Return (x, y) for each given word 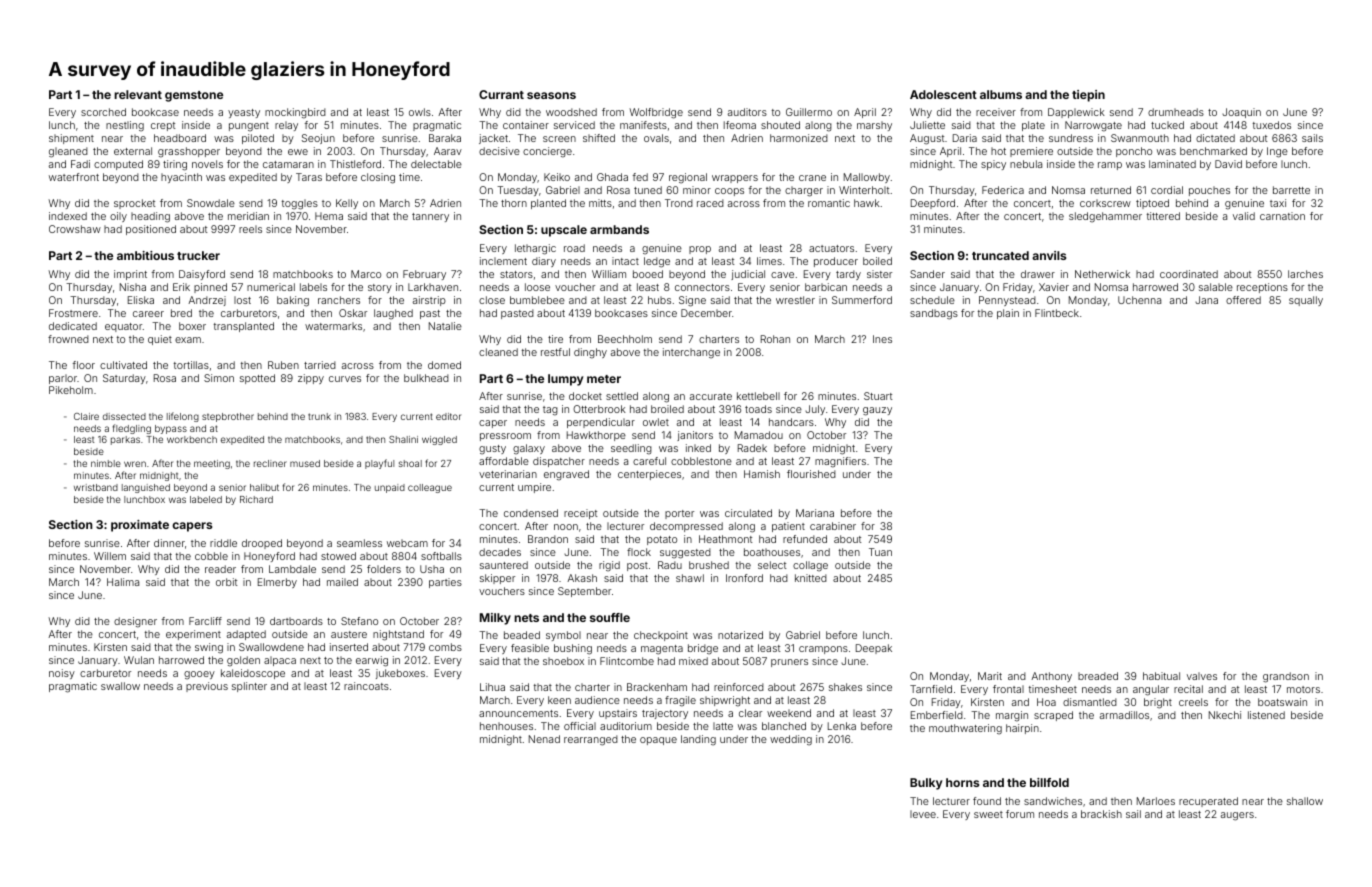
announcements (518, 713)
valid (1244, 216)
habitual (1161, 676)
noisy (62, 674)
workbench (192, 439)
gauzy (877, 411)
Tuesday (518, 191)
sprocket (134, 204)
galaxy (529, 449)
